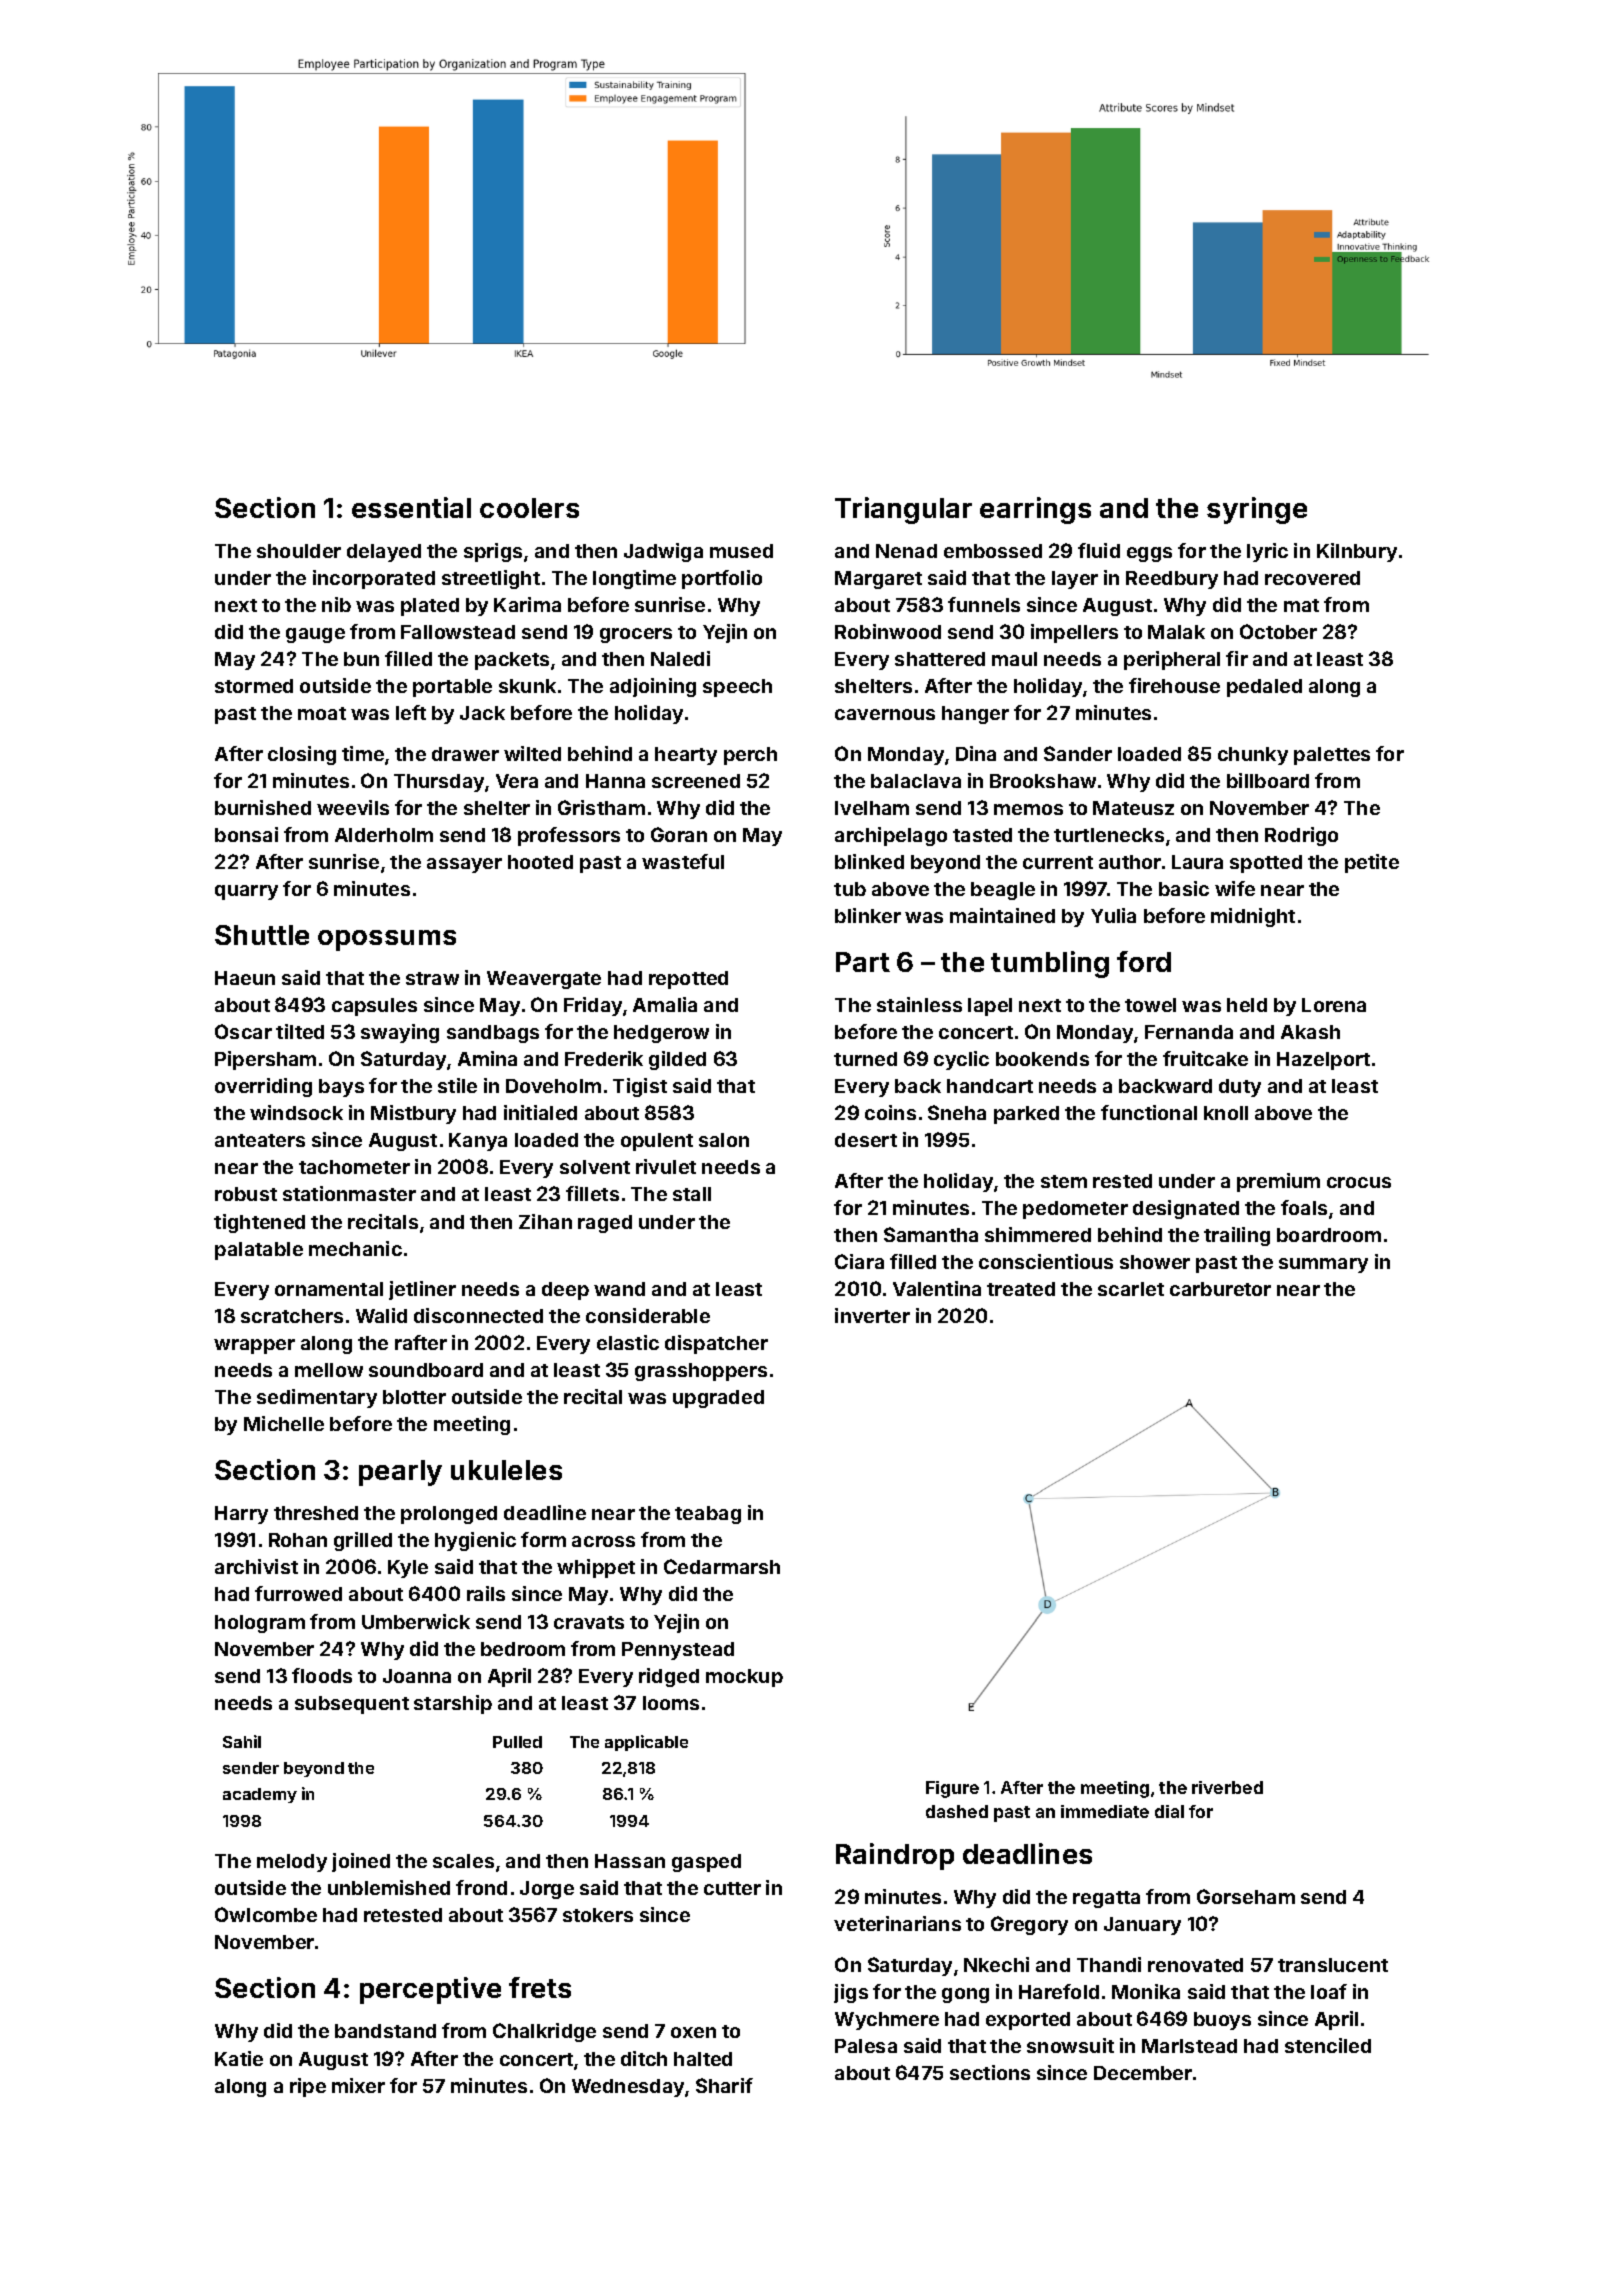  Describe the element at coordinates (241, 1515) in the screenshot. I see `Harry` at that location.
